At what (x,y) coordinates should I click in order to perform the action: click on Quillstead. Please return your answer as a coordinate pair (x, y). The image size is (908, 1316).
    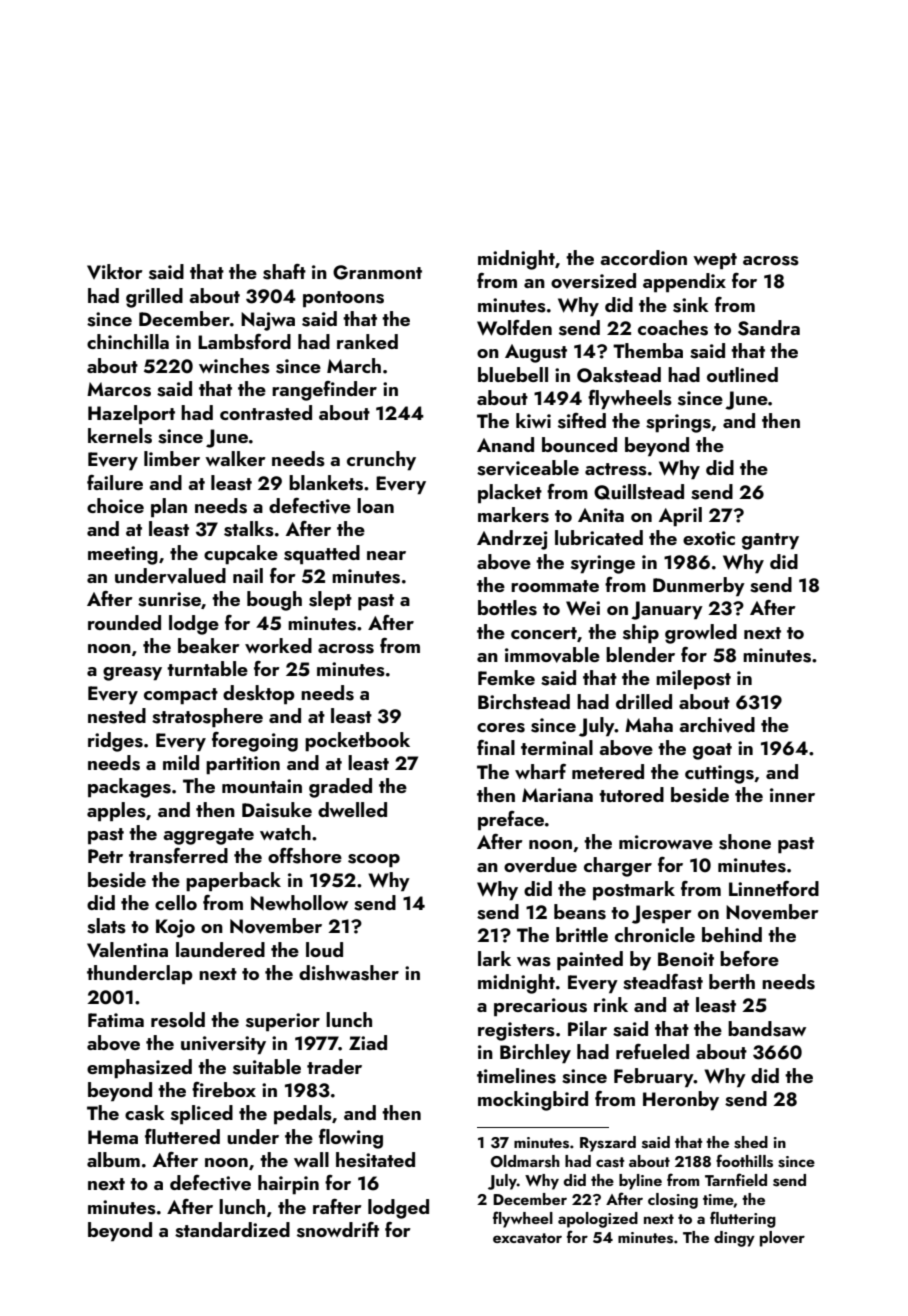
    Looking at the image, I should click on (639, 492).
